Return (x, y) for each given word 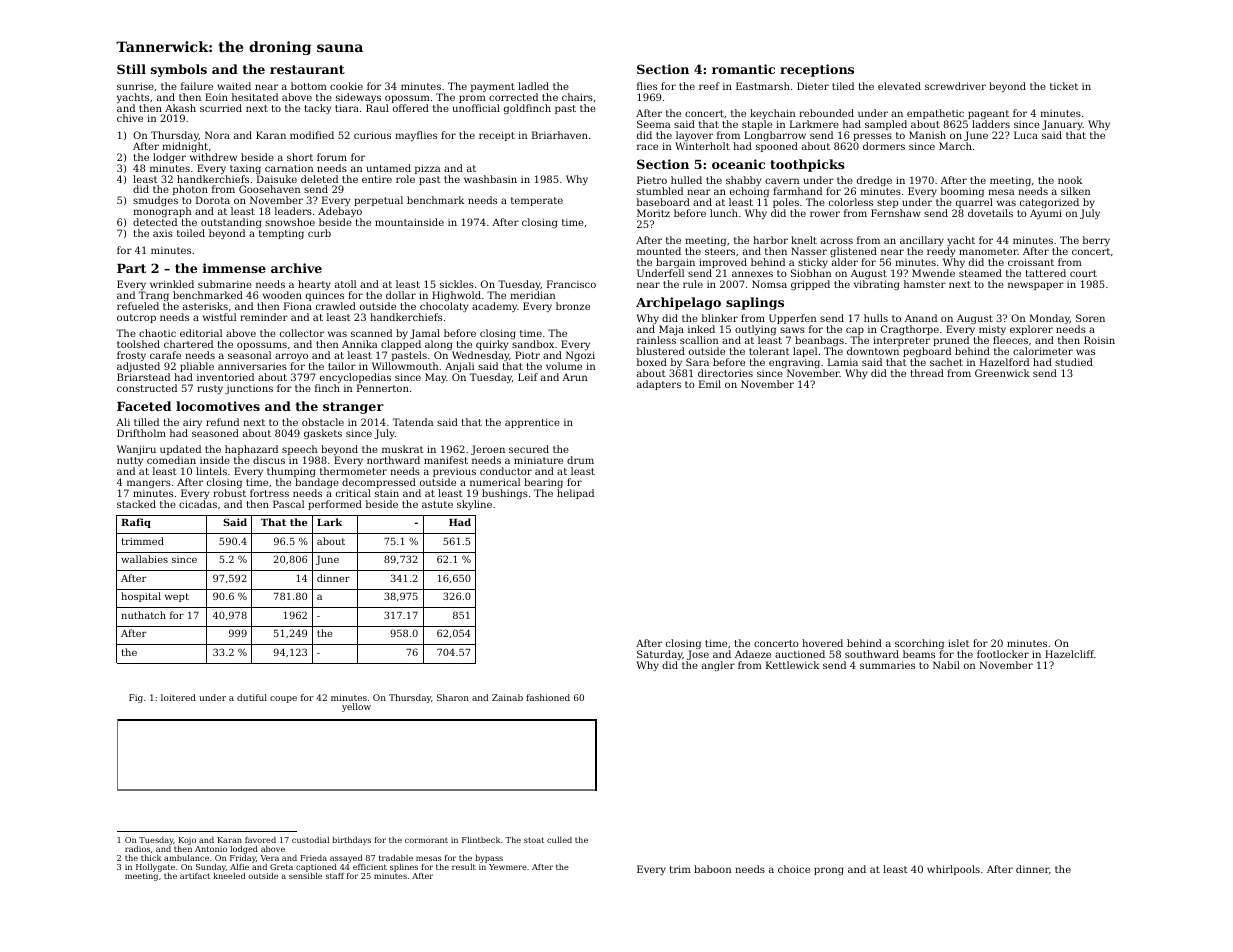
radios (137, 849)
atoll (345, 284)
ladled (533, 86)
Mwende (933, 273)
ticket (1064, 86)
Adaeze (753, 654)
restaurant (307, 69)
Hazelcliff (1069, 654)
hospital (141, 597)
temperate (537, 201)
